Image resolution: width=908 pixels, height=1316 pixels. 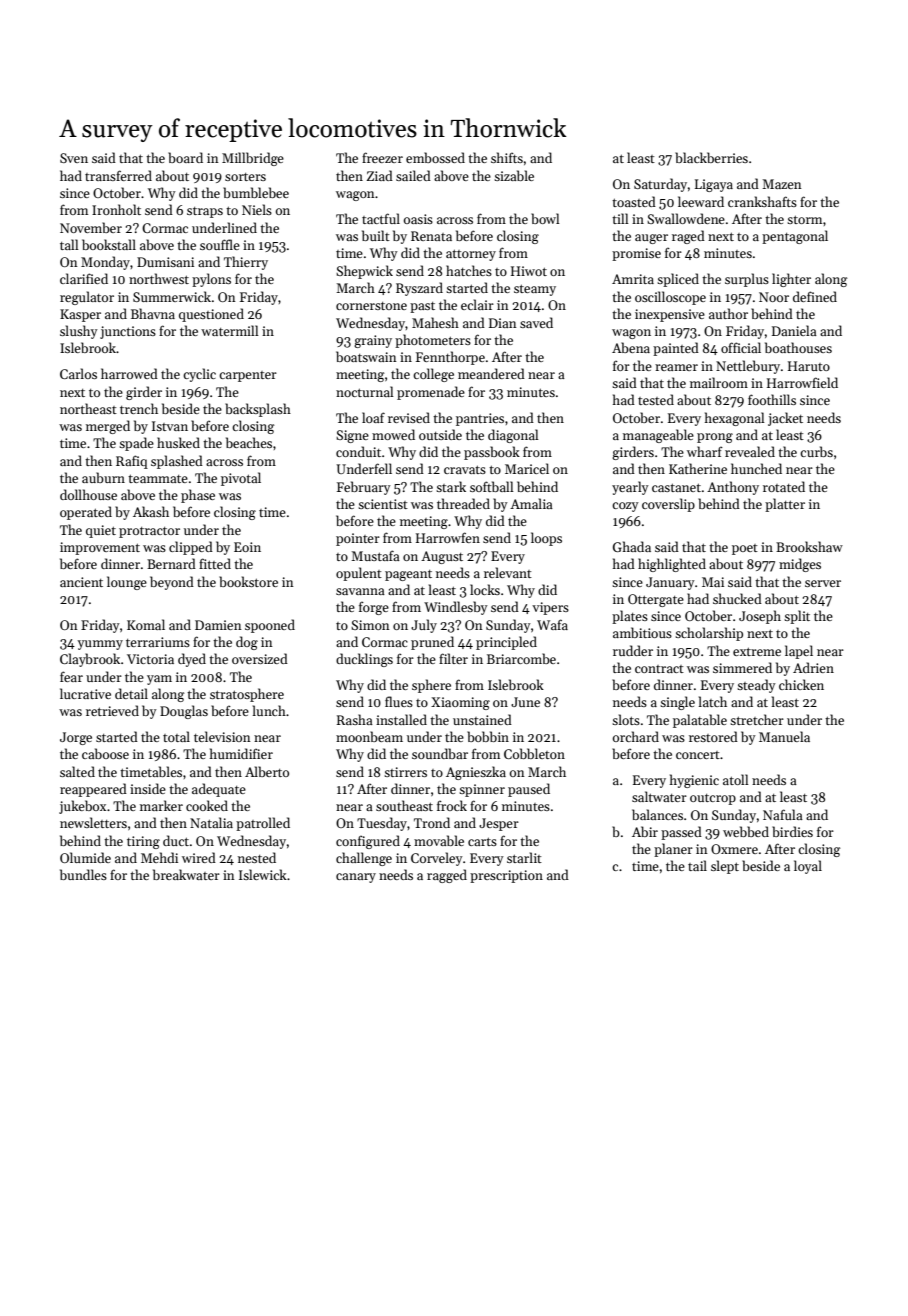 I want to click on loyal, so click(x=808, y=867).
